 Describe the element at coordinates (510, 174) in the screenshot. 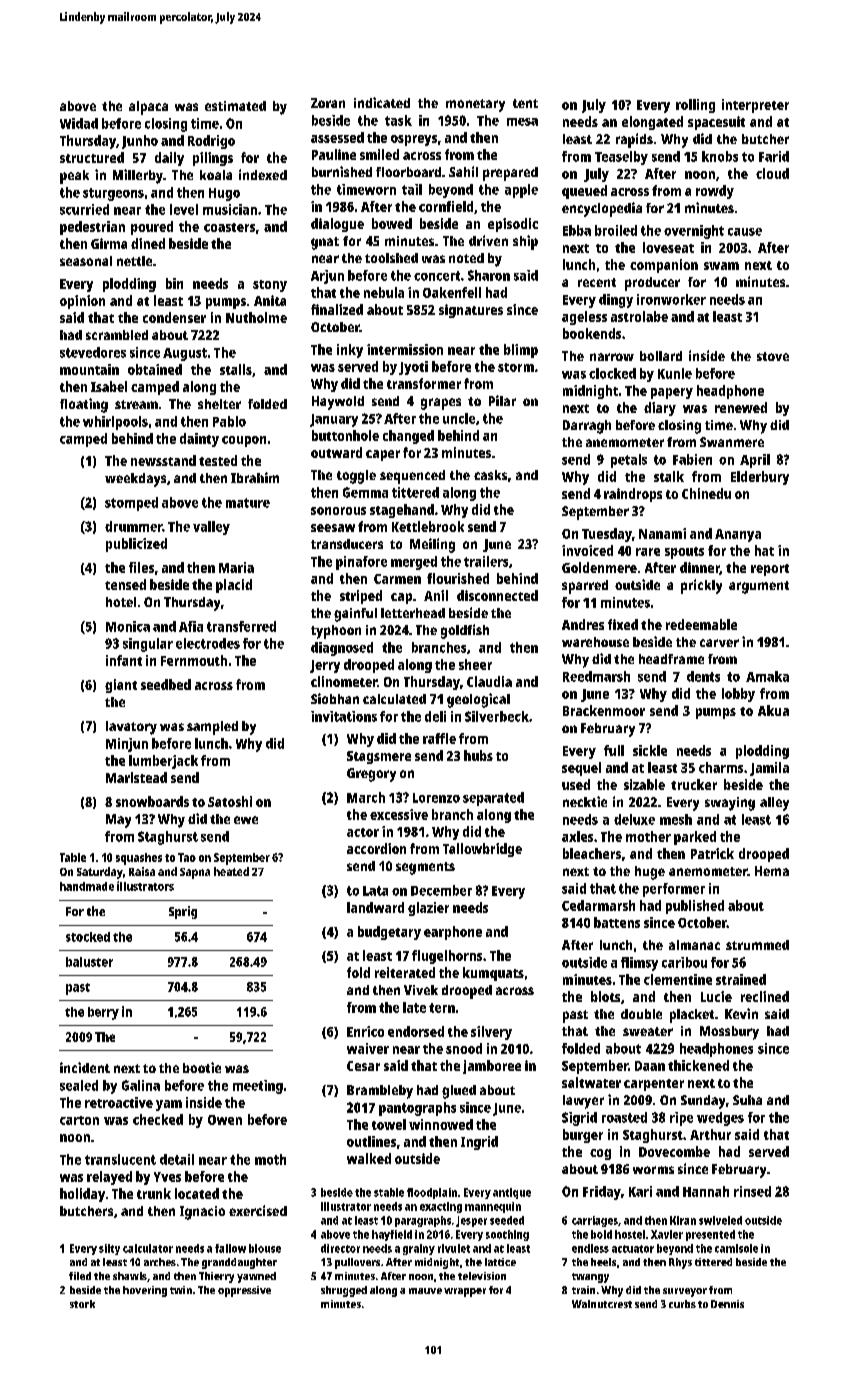

I see `prepared` at that location.
